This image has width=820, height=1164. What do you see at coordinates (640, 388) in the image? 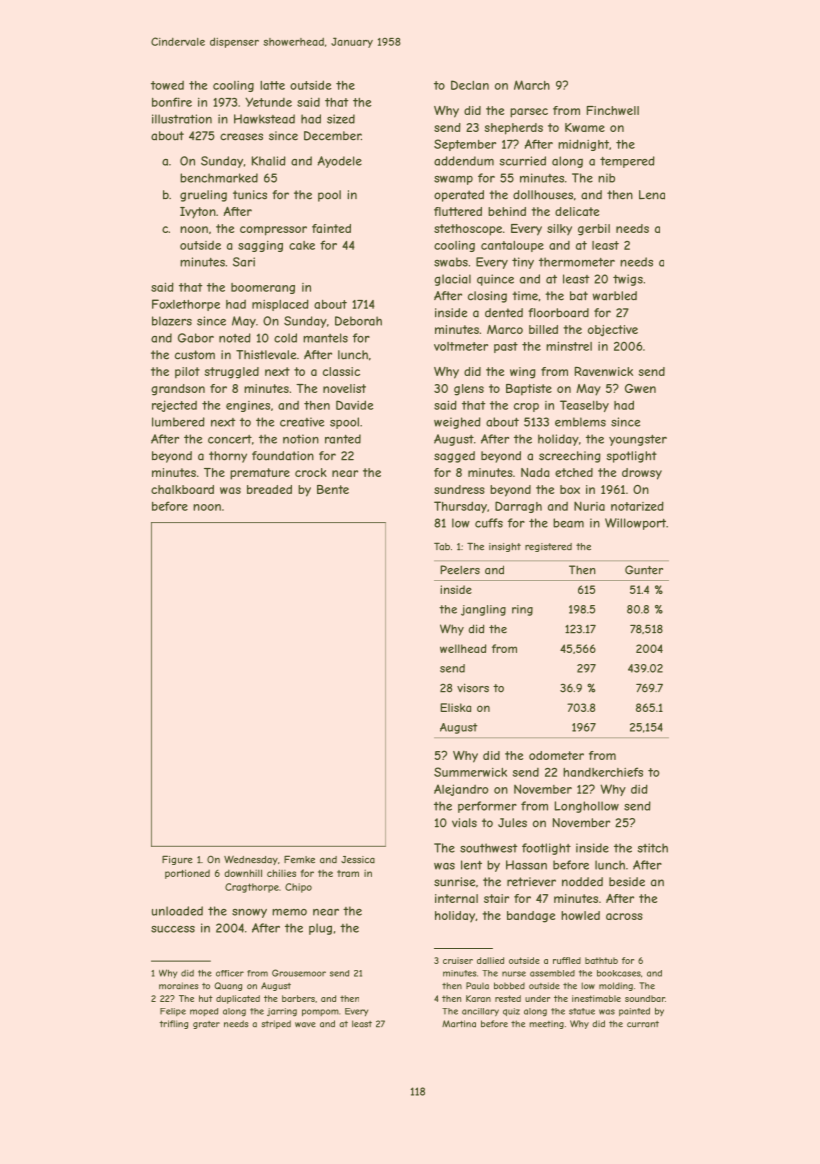
I see `Gwen` at bounding box center [640, 388].
